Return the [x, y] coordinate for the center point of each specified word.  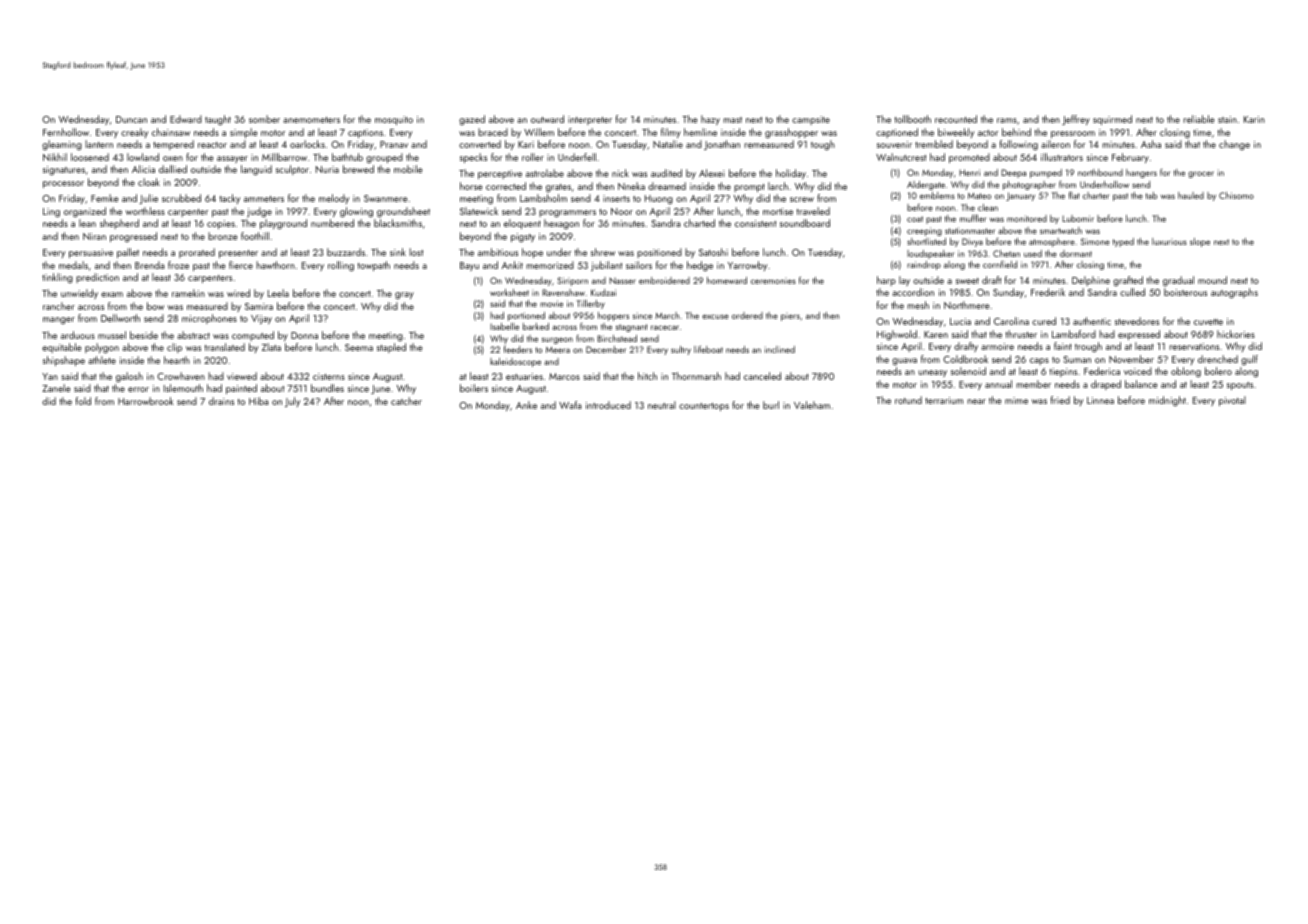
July [292, 402]
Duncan [131, 119]
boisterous [1185, 292]
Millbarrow [284, 157]
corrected [506, 186]
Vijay [261, 319]
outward [547, 119]
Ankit [512, 265]
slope [1200, 242]
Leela [278, 293]
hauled [1191, 195]
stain [1227, 119]
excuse [715, 316]
